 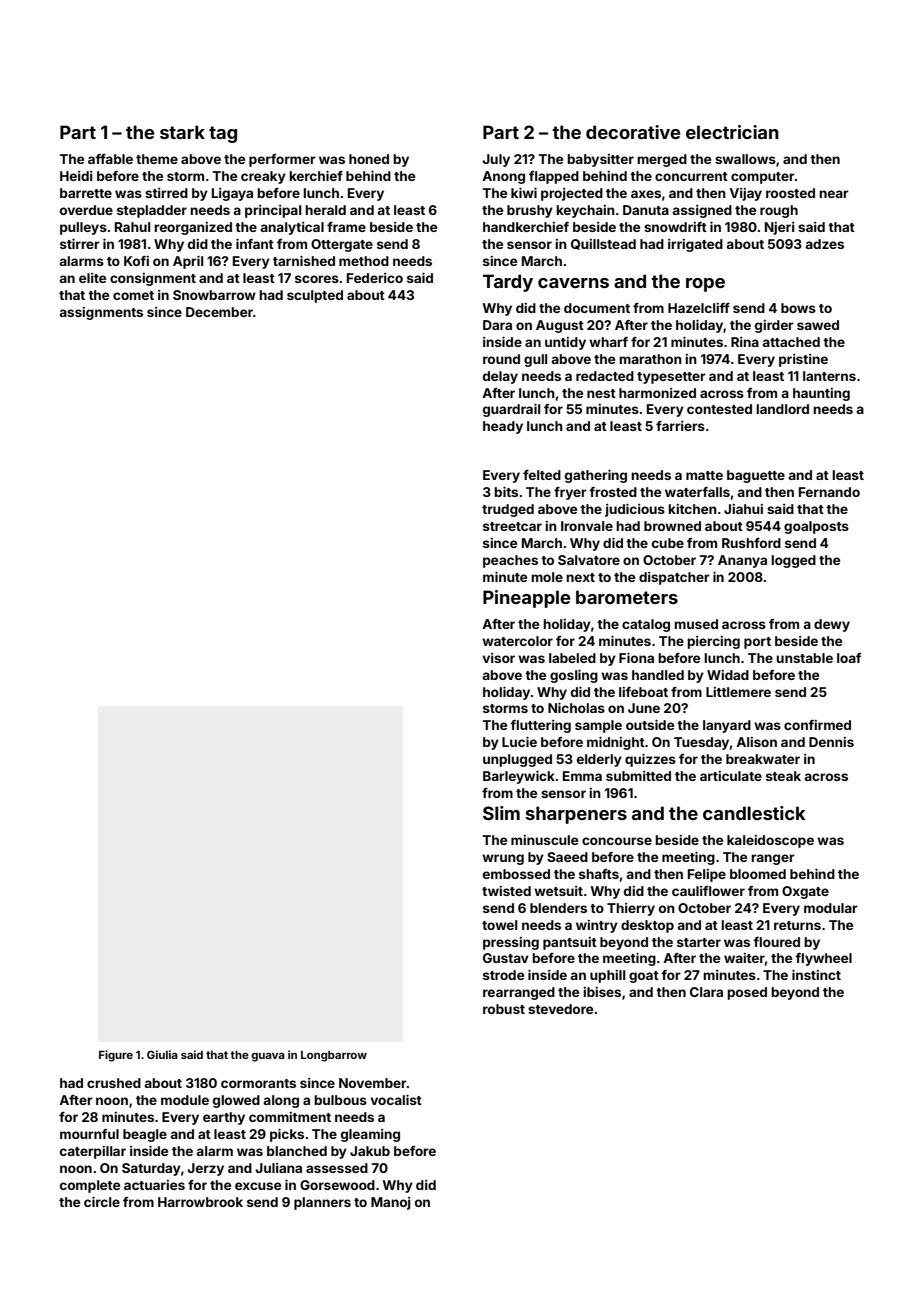 What do you see at coordinates (503, 177) in the screenshot?
I see `Anong` at bounding box center [503, 177].
